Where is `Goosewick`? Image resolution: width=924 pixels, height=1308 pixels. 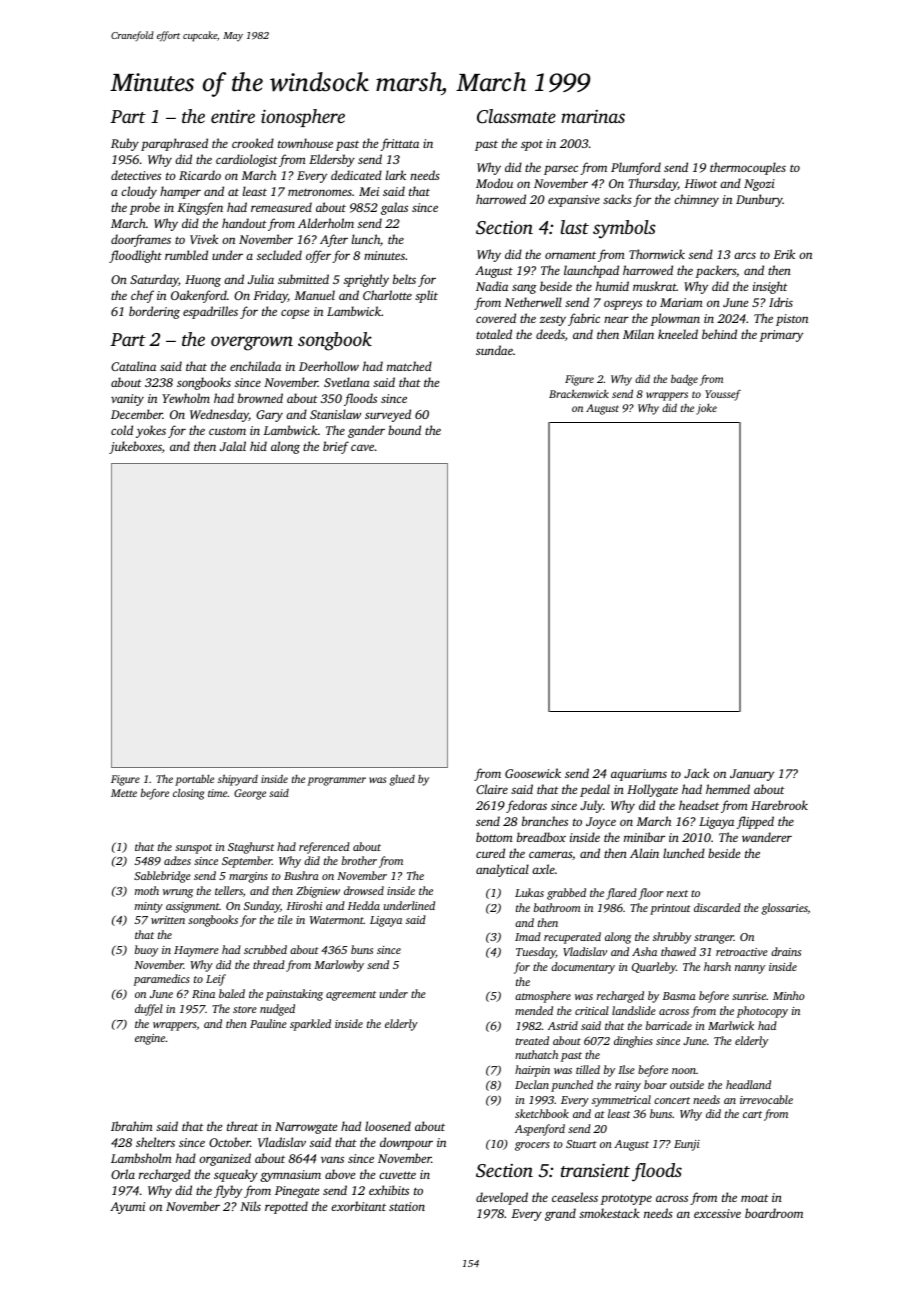 Goosewick is located at coordinates (533, 773).
